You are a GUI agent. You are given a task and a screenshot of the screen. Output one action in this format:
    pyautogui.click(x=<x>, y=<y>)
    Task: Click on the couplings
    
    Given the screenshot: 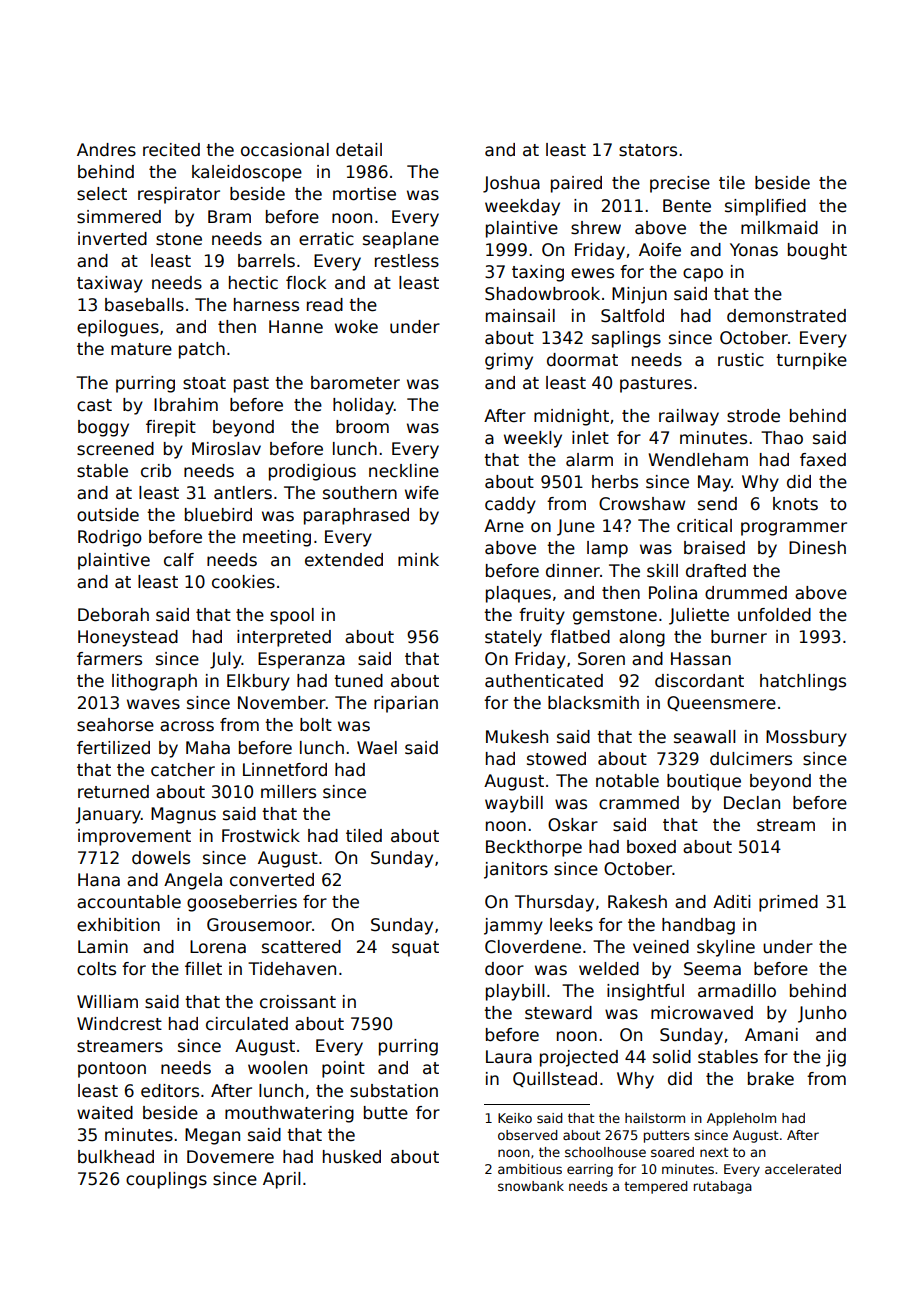 What is the action you would take?
    pyautogui.click(x=166, y=1180)
